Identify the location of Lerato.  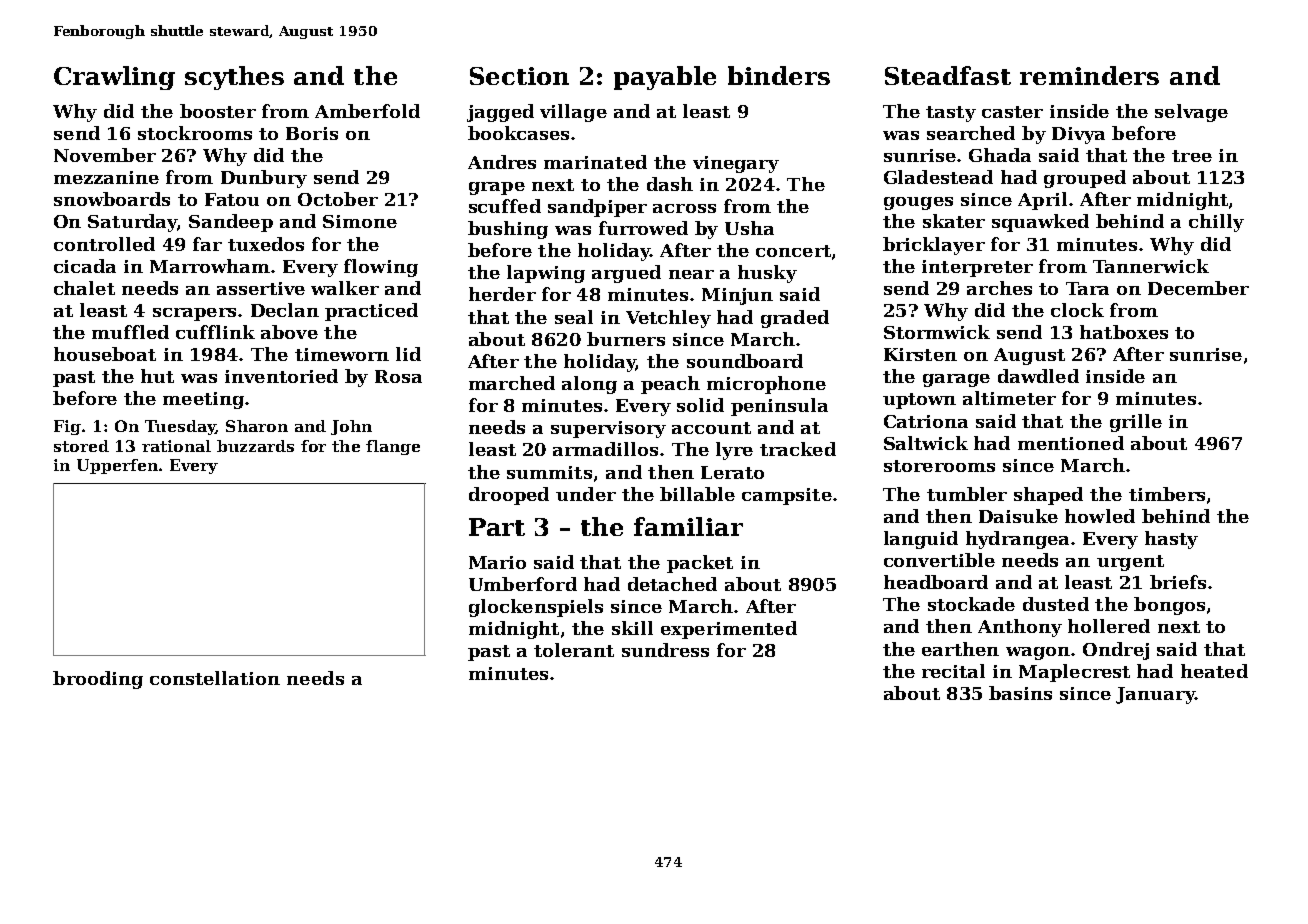
(732, 472).
